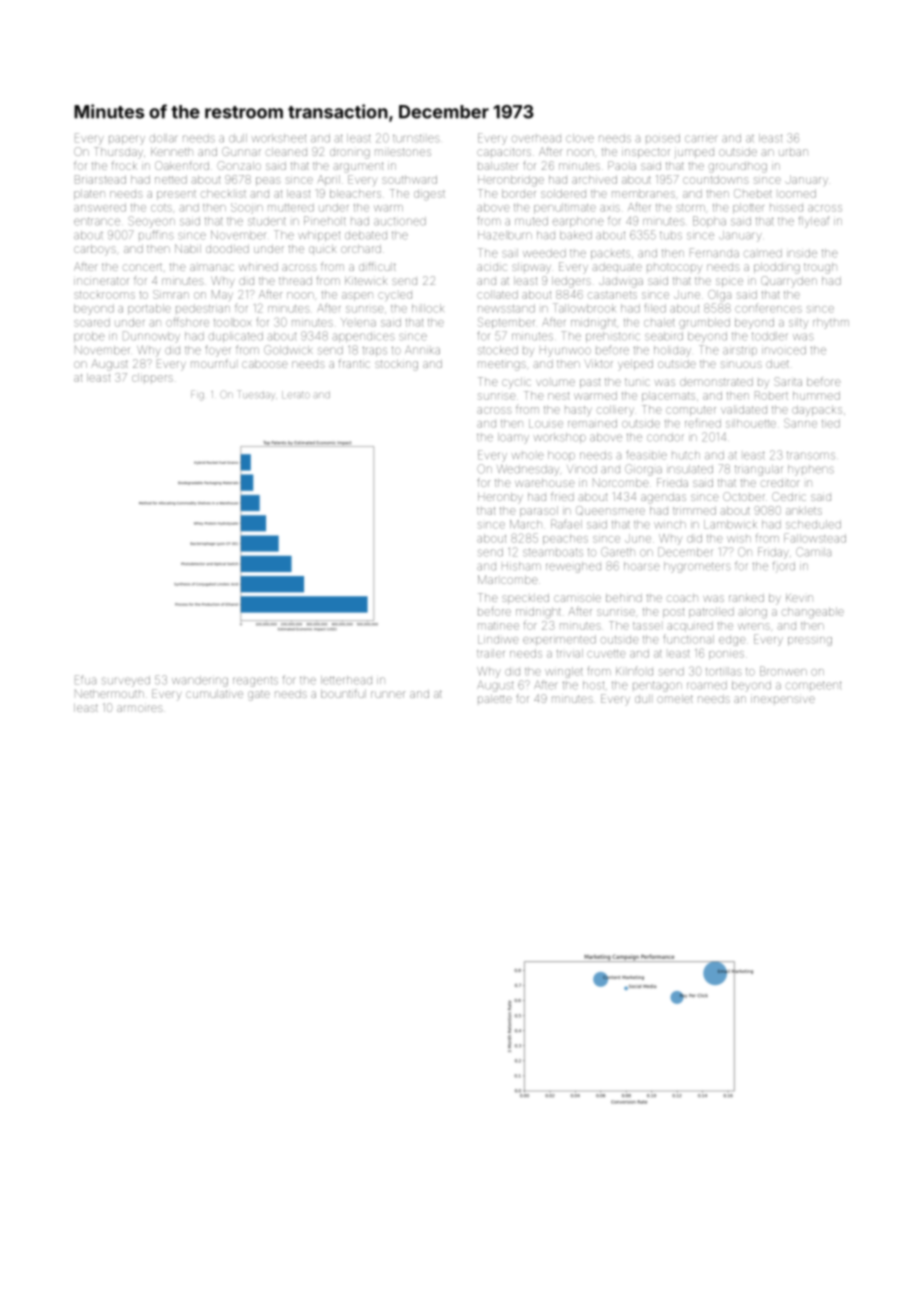 This page has width=924, height=1308. I want to click on student, so click(267, 221).
